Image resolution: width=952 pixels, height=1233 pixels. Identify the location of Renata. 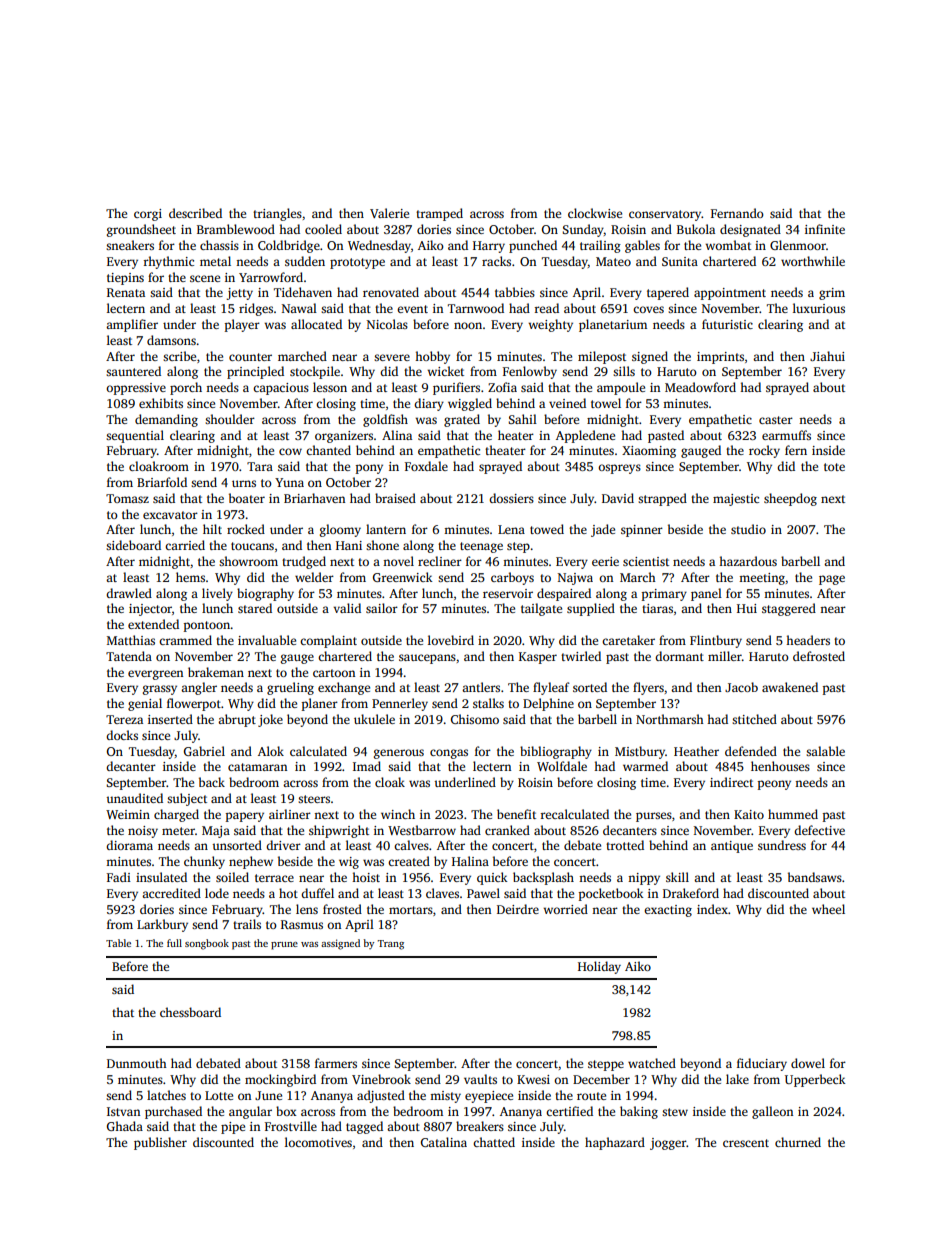
(126, 292).
